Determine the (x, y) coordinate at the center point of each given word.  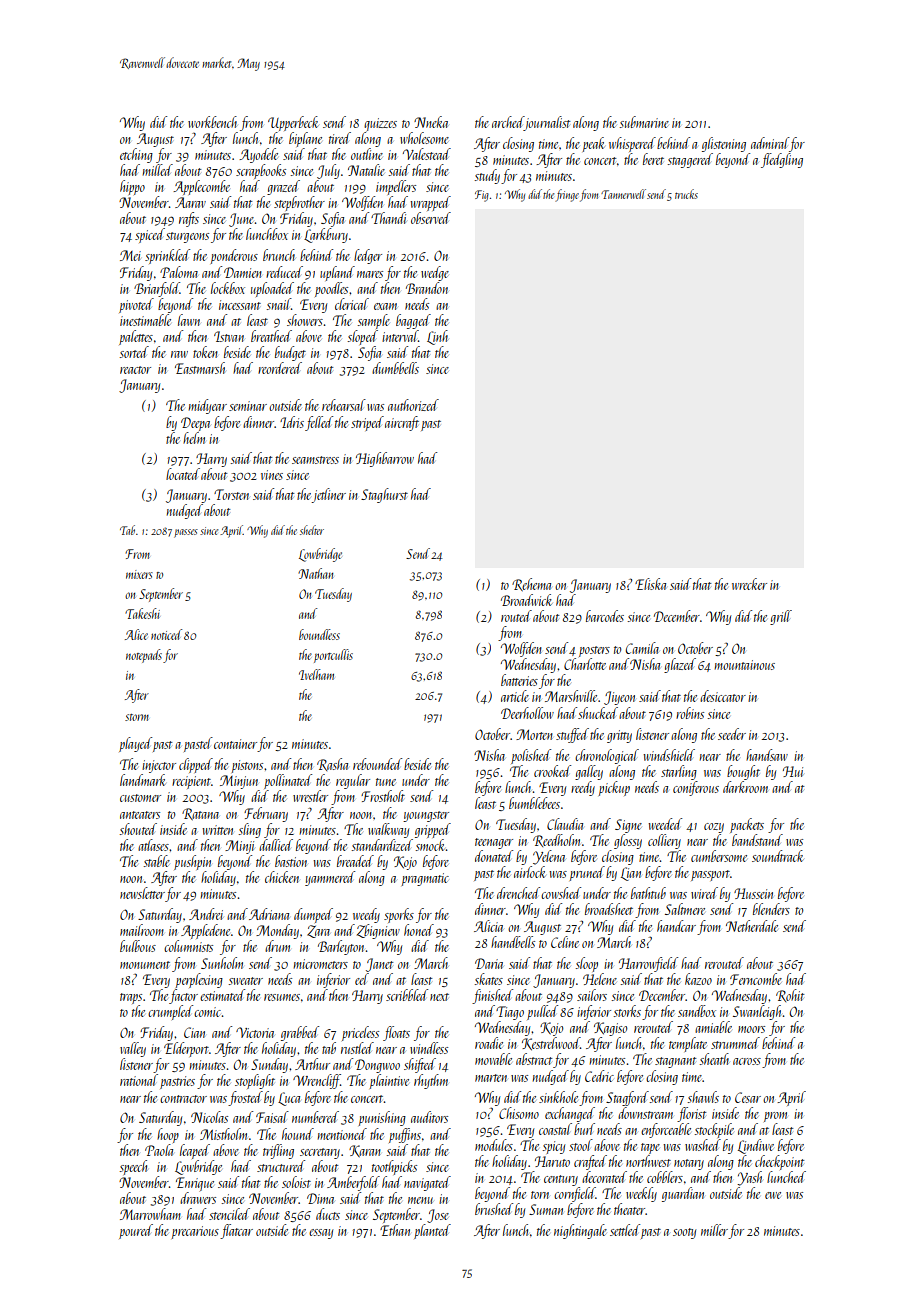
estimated (222, 995)
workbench (212, 122)
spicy (554, 1147)
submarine (644, 122)
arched (508, 122)
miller (714, 1230)
